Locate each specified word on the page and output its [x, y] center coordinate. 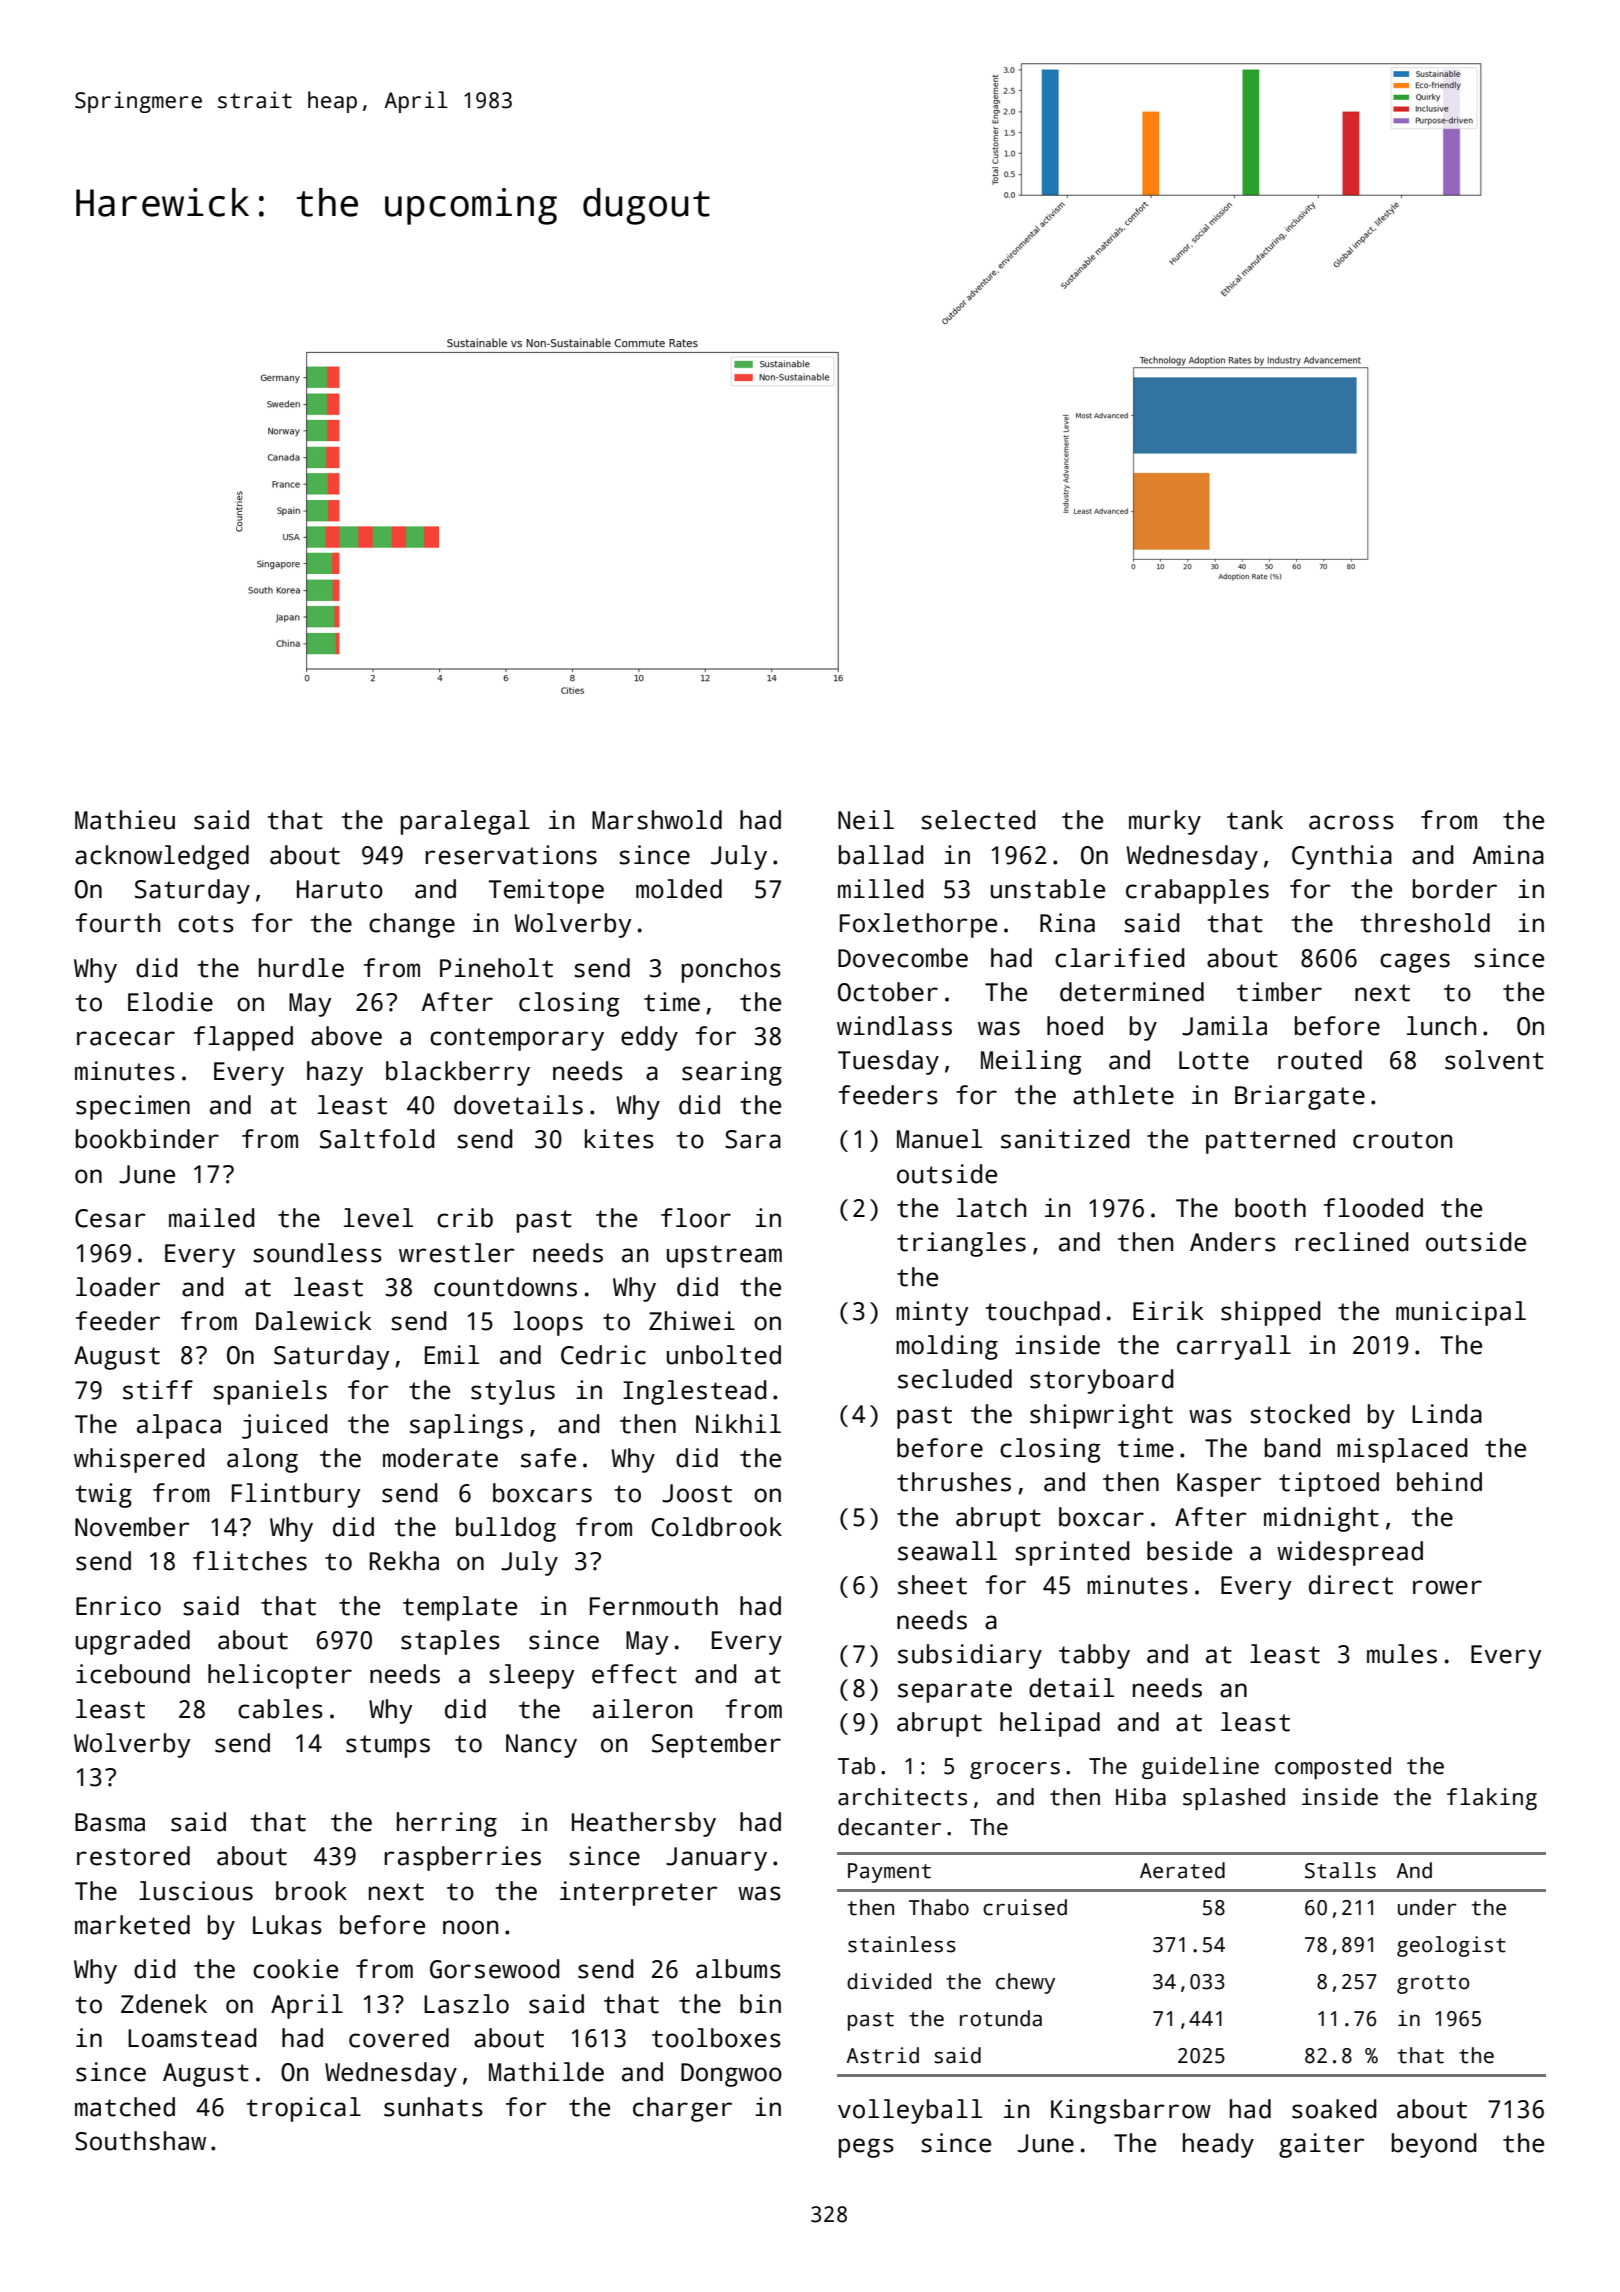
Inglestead [694, 1392]
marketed [132, 1925]
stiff [158, 1390]
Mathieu [125, 820]
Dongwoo [731, 2075]
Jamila [1224, 1026]
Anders [1233, 1242]
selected [978, 820]
